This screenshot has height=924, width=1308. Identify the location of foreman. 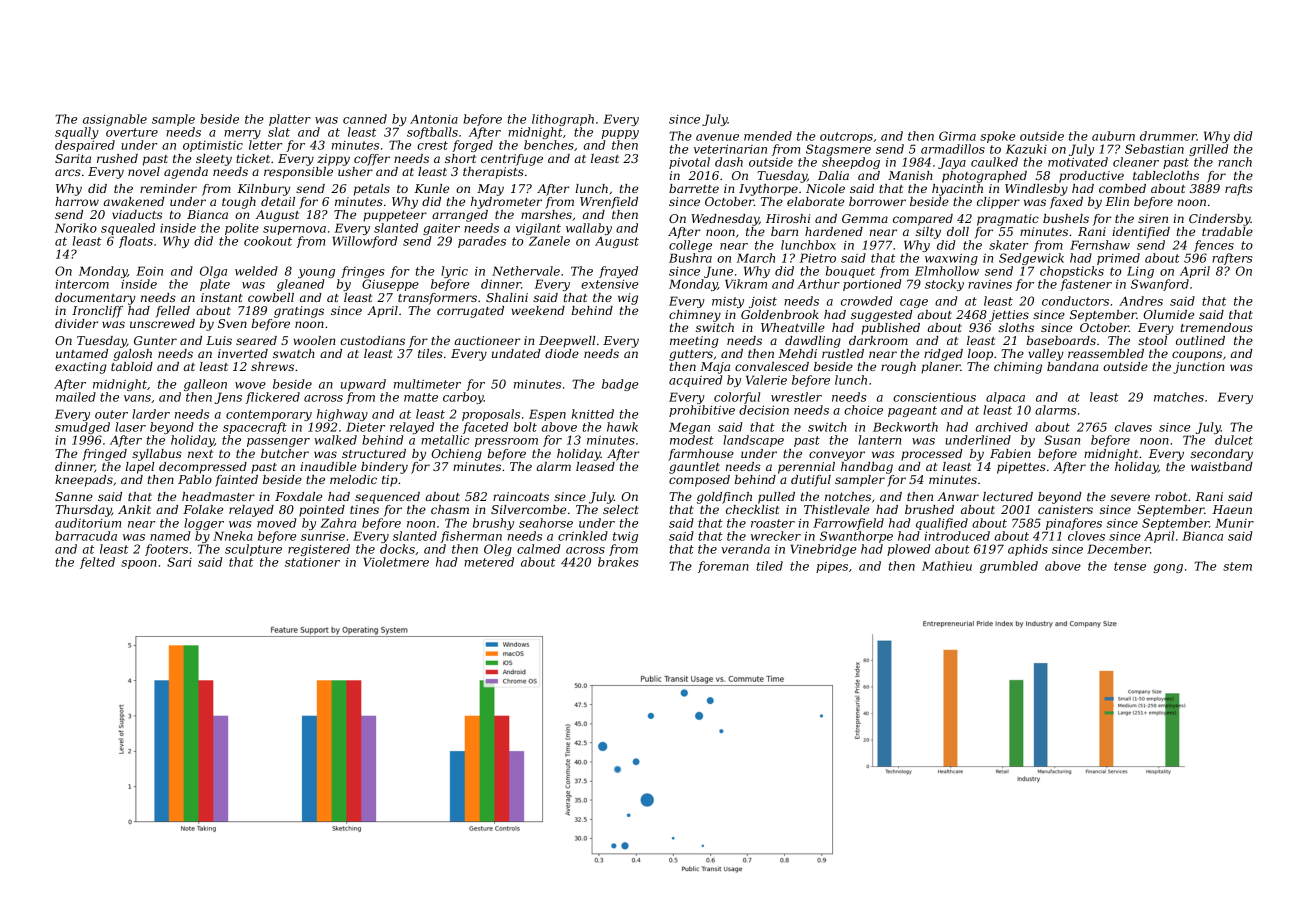
(723, 567).
